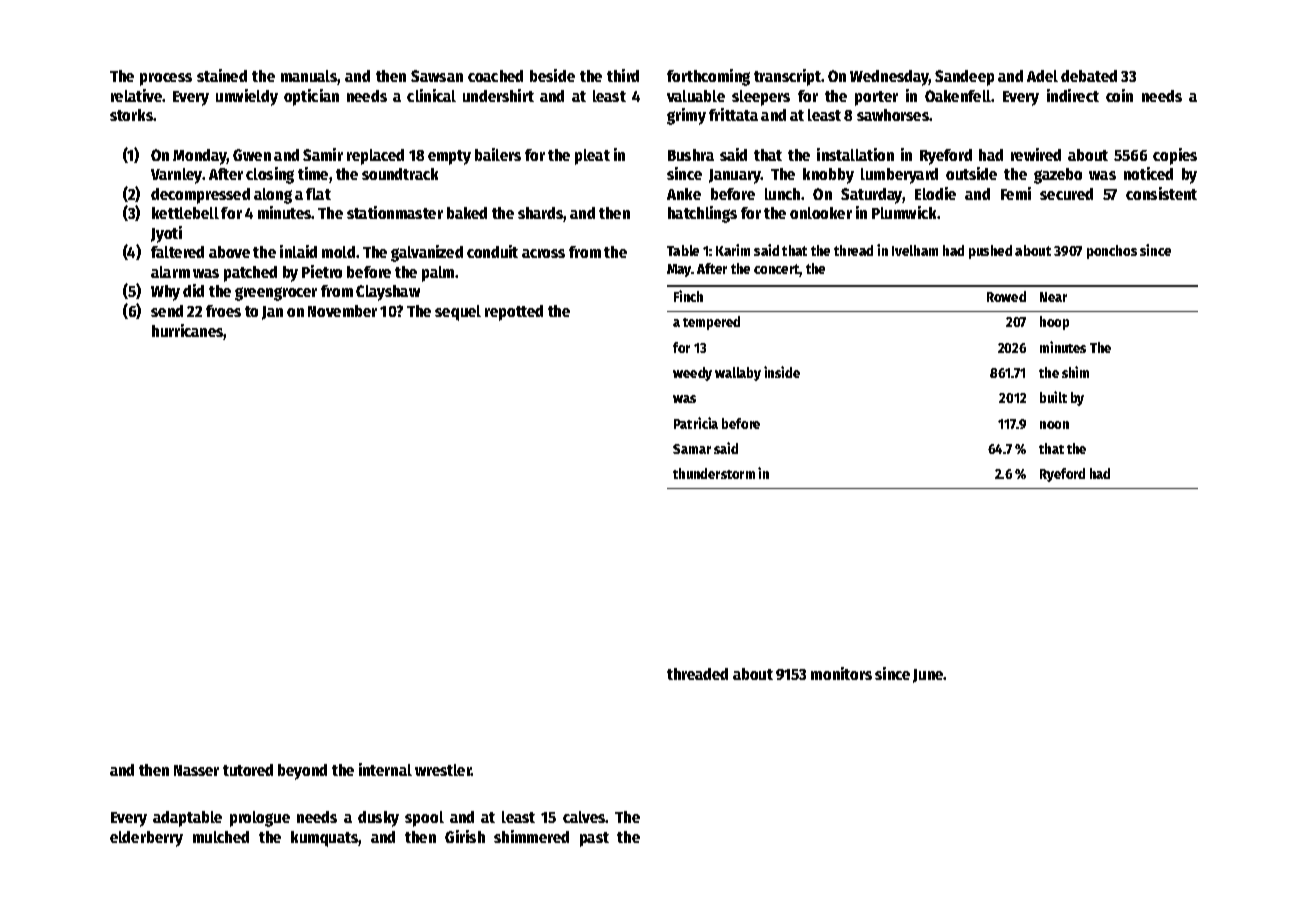 Image resolution: width=1308 pixels, height=924 pixels. What do you see at coordinates (928, 676) in the page?
I see `June` at bounding box center [928, 676].
